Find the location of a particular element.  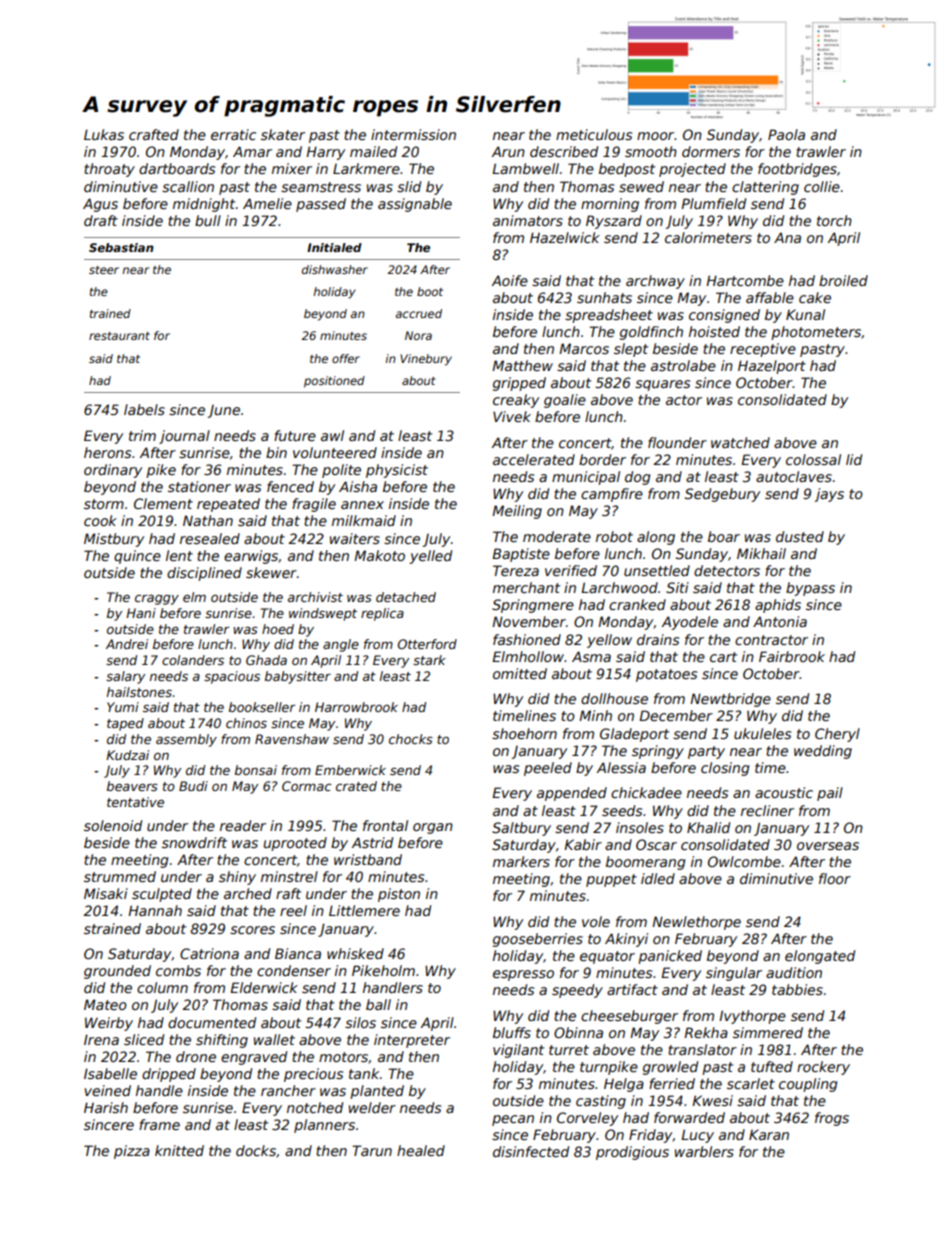

Vivek is located at coordinates (512, 416).
